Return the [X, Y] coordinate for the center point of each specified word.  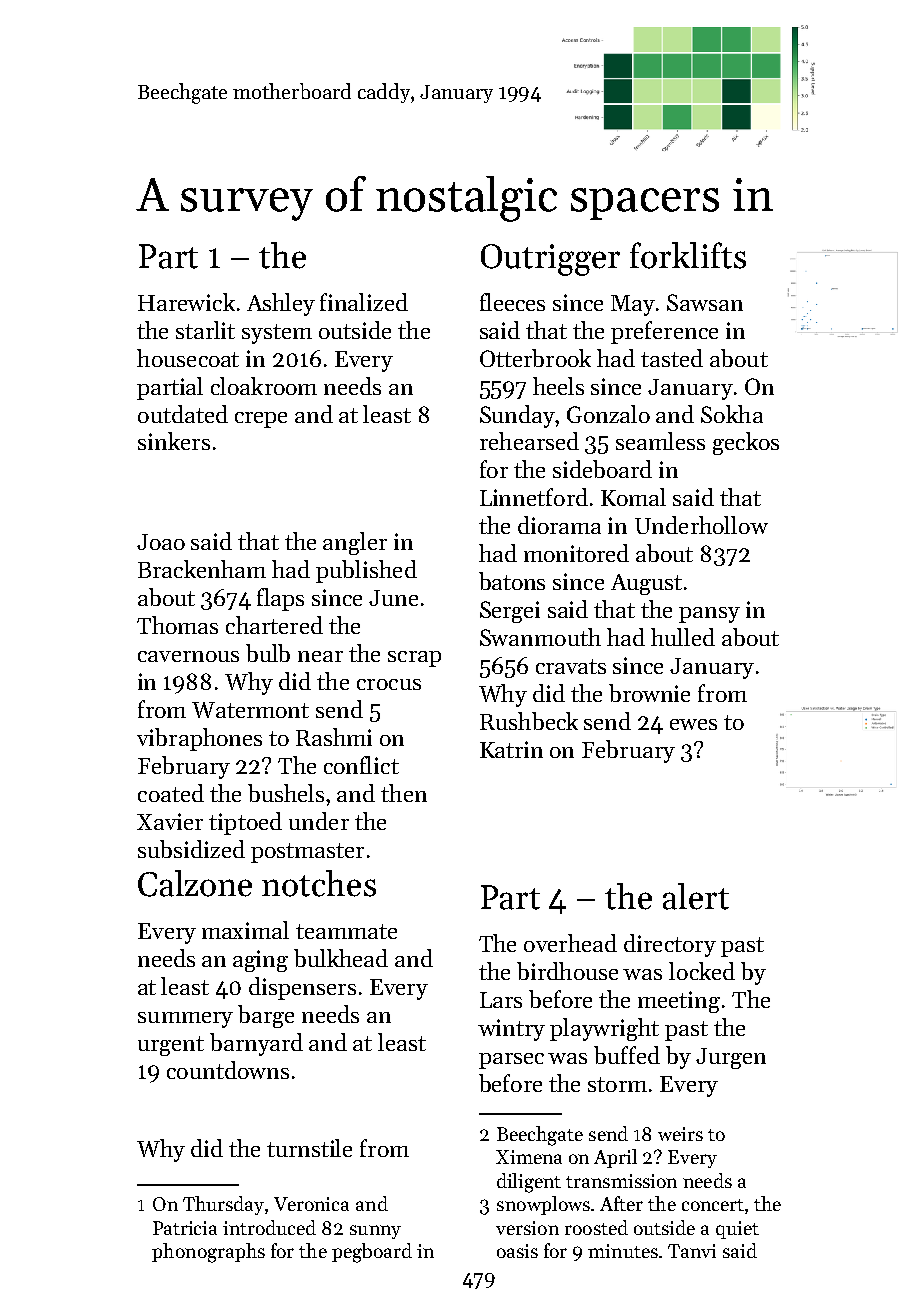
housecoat [188, 358]
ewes [693, 724]
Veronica [311, 1204]
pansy [709, 615]
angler [355, 543]
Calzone [195, 883]
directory [670, 945]
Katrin [511, 749]
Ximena [529, 1157]
